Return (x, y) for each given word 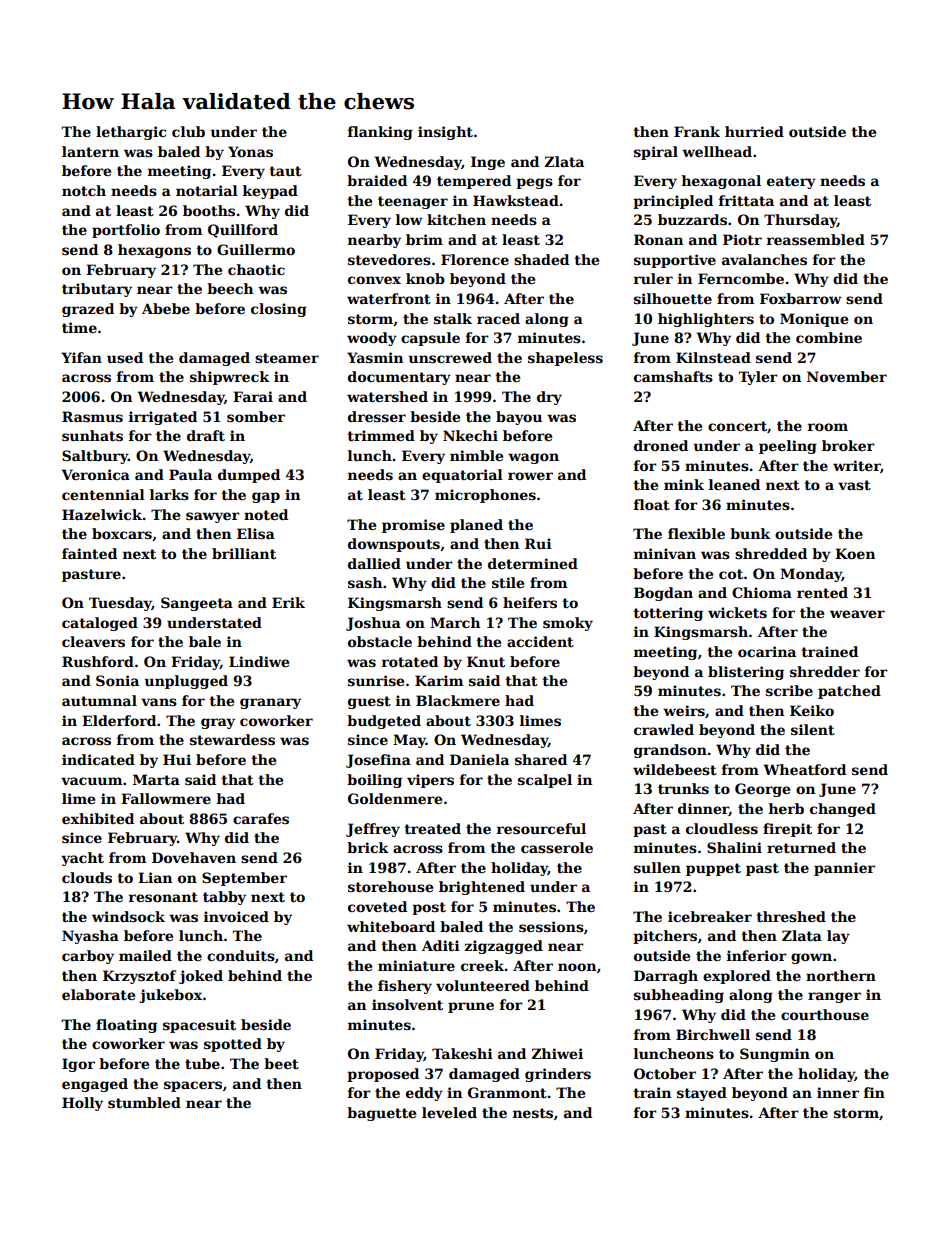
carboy (88, 957)
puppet (713, 869)
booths (209, 210)
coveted (377, 906)
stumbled (144, 1102)
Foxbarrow (800, 298)
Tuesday (120, 604)
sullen (657, 867)
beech (230, 288)
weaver (857, 614)
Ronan (658, 239)
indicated (98, 759)
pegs (534, 183)
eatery (791, 182)
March (455, 622)
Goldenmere (395, 798)
